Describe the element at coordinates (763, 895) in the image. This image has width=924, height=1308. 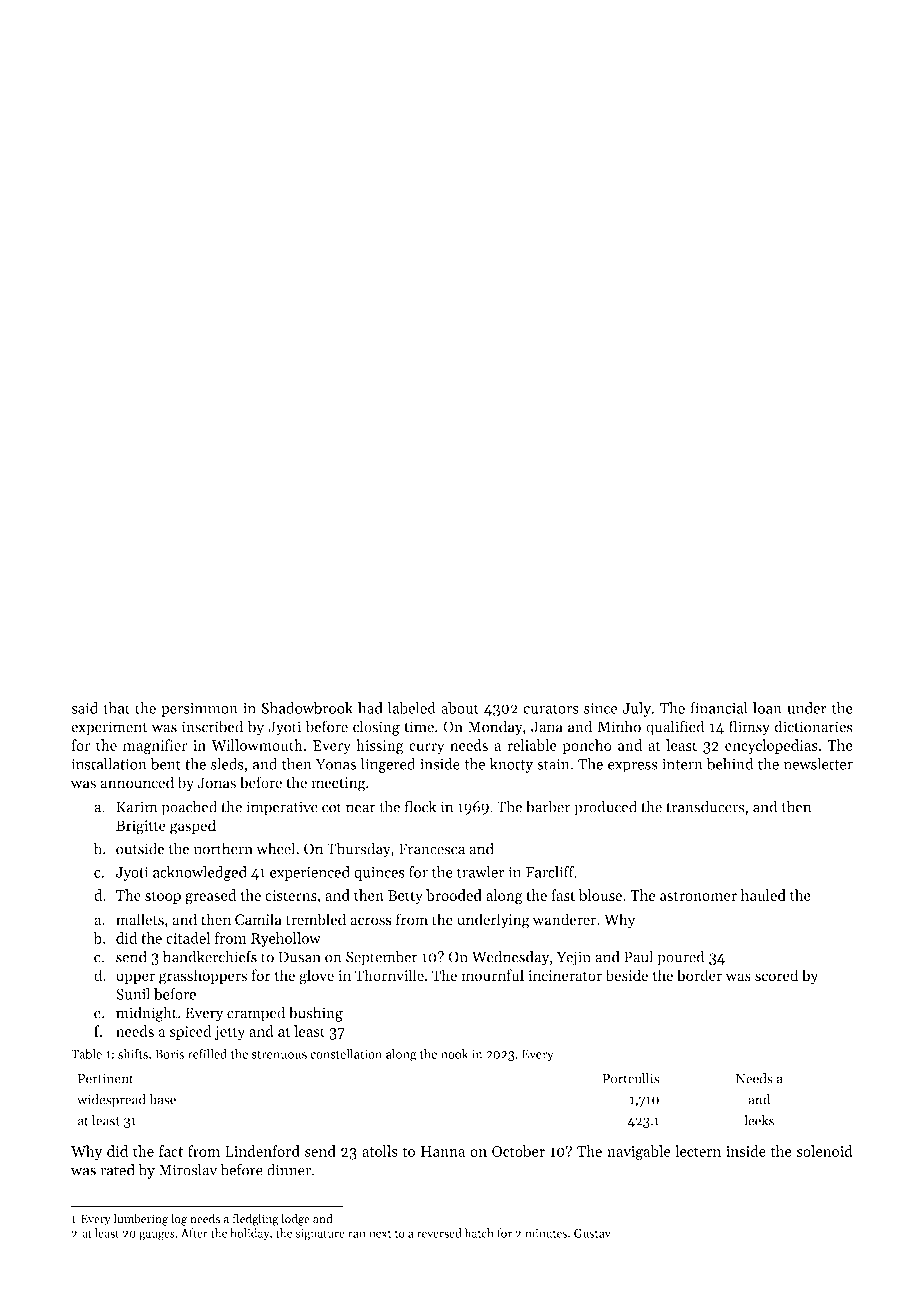
I see `hauled` at that location.
